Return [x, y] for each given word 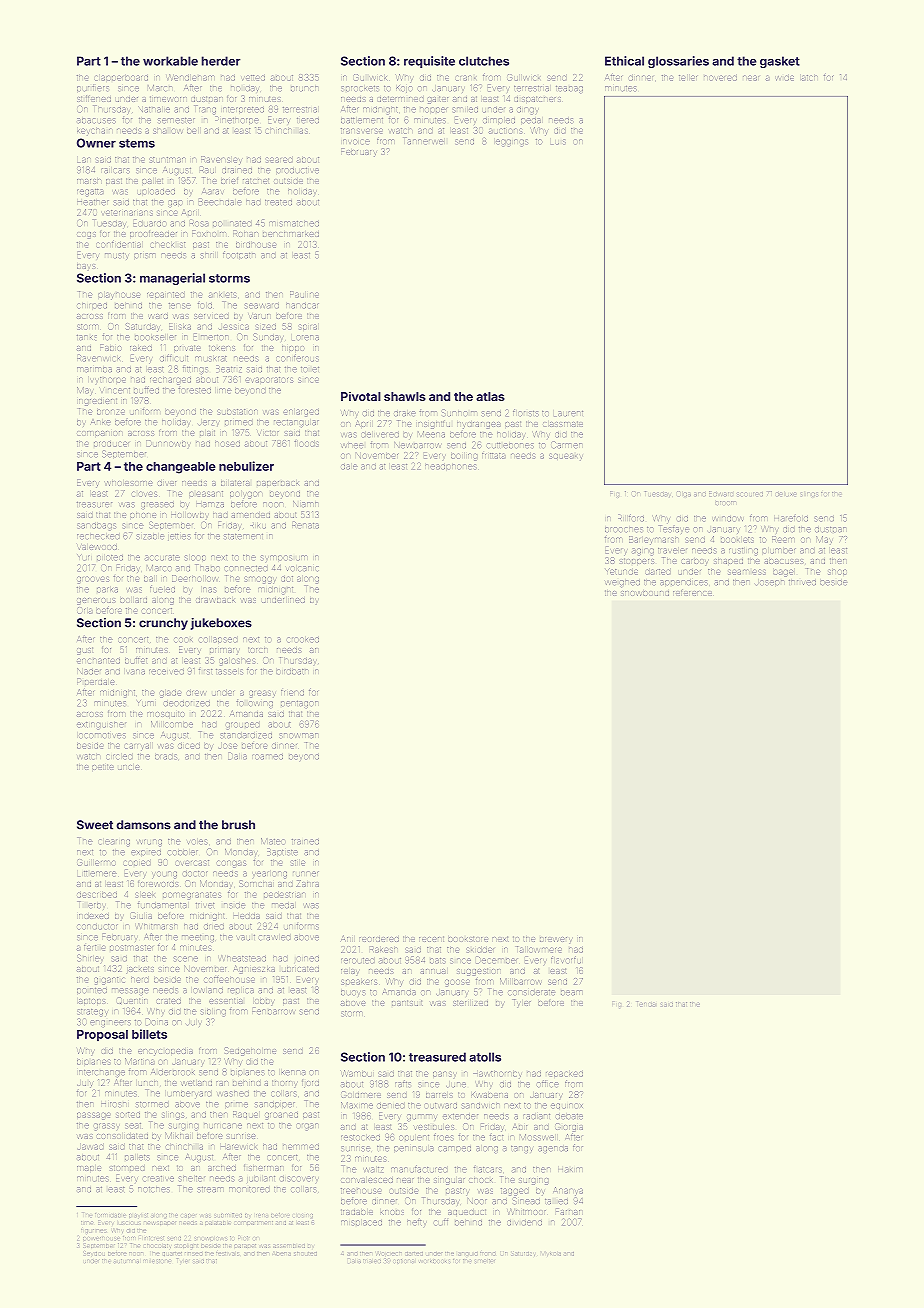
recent [431, 939]
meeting [198, 938]
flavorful [566, 960]
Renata [305, 525]
